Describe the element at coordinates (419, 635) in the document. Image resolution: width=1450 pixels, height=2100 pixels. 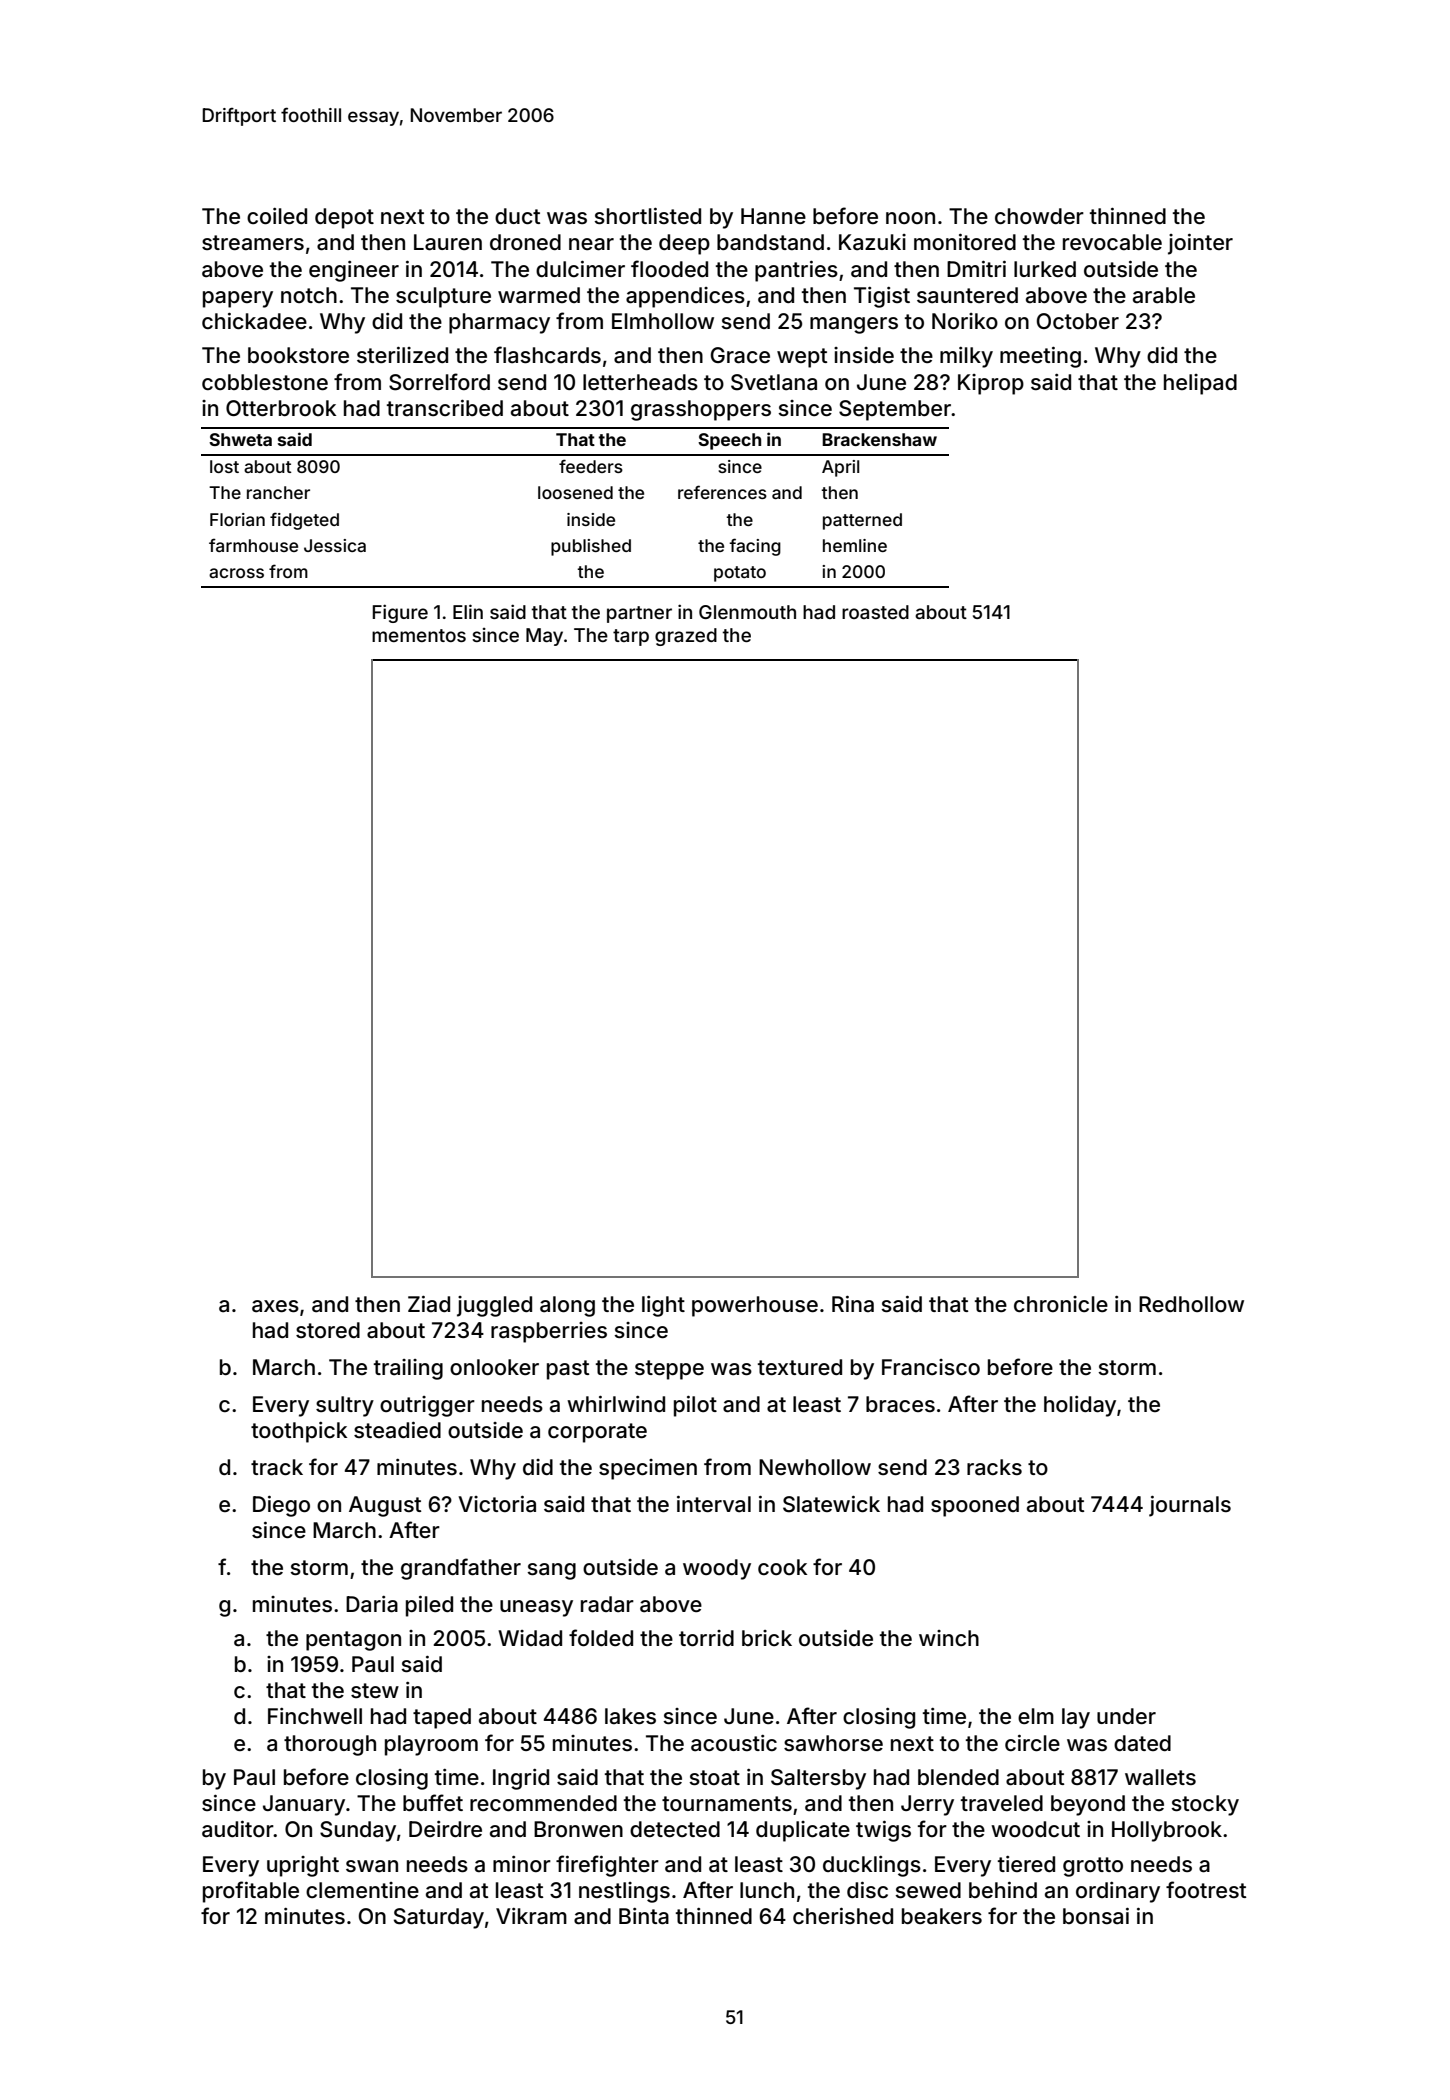
I see `mementos` at that location.
